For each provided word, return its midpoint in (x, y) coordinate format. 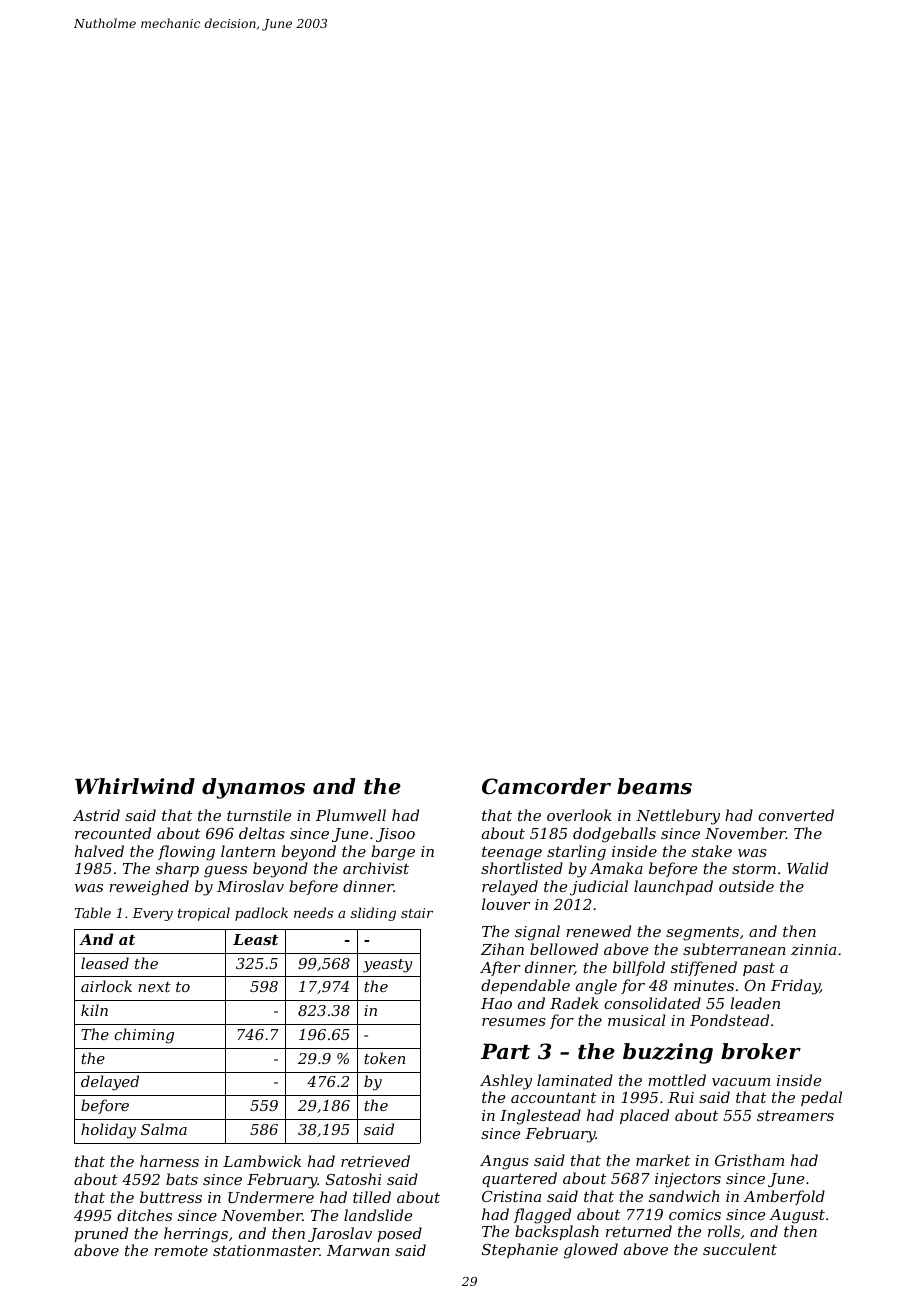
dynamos (253, 788)
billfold (639, 968)
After (500, 968)
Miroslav (250, 886)
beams (654, 786)
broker (761, 1051)
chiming (144, 1036)
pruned (101, 1234)
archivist (376, 868)
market (663, 1160)
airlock (106, 986)
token (384, 1058)
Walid (807, 868)
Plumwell (351, 815)
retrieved (375, 1161)
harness (169, 1161)
